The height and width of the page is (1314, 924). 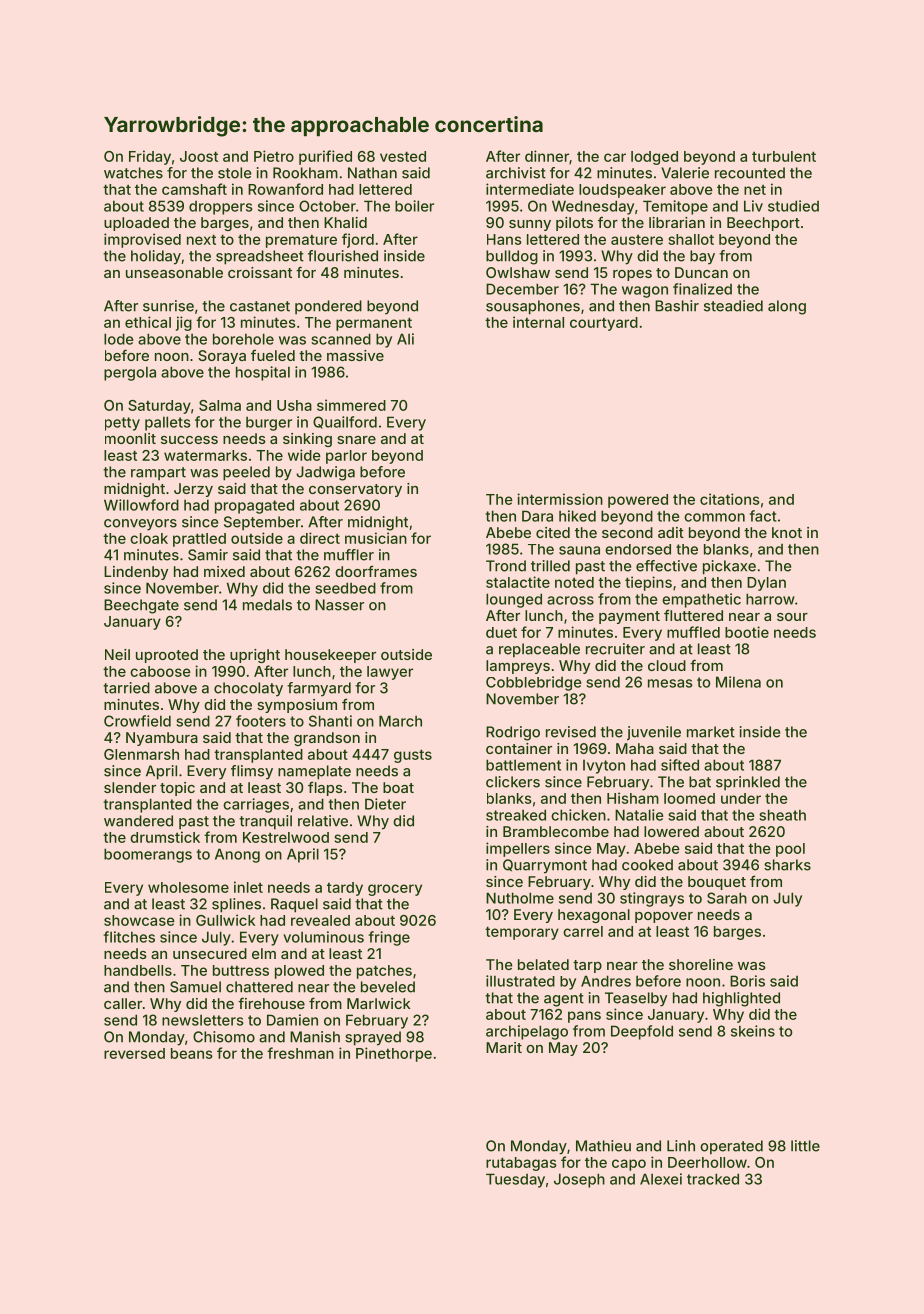 I want to click on Tuesday, so click(x=515, y=1180).
